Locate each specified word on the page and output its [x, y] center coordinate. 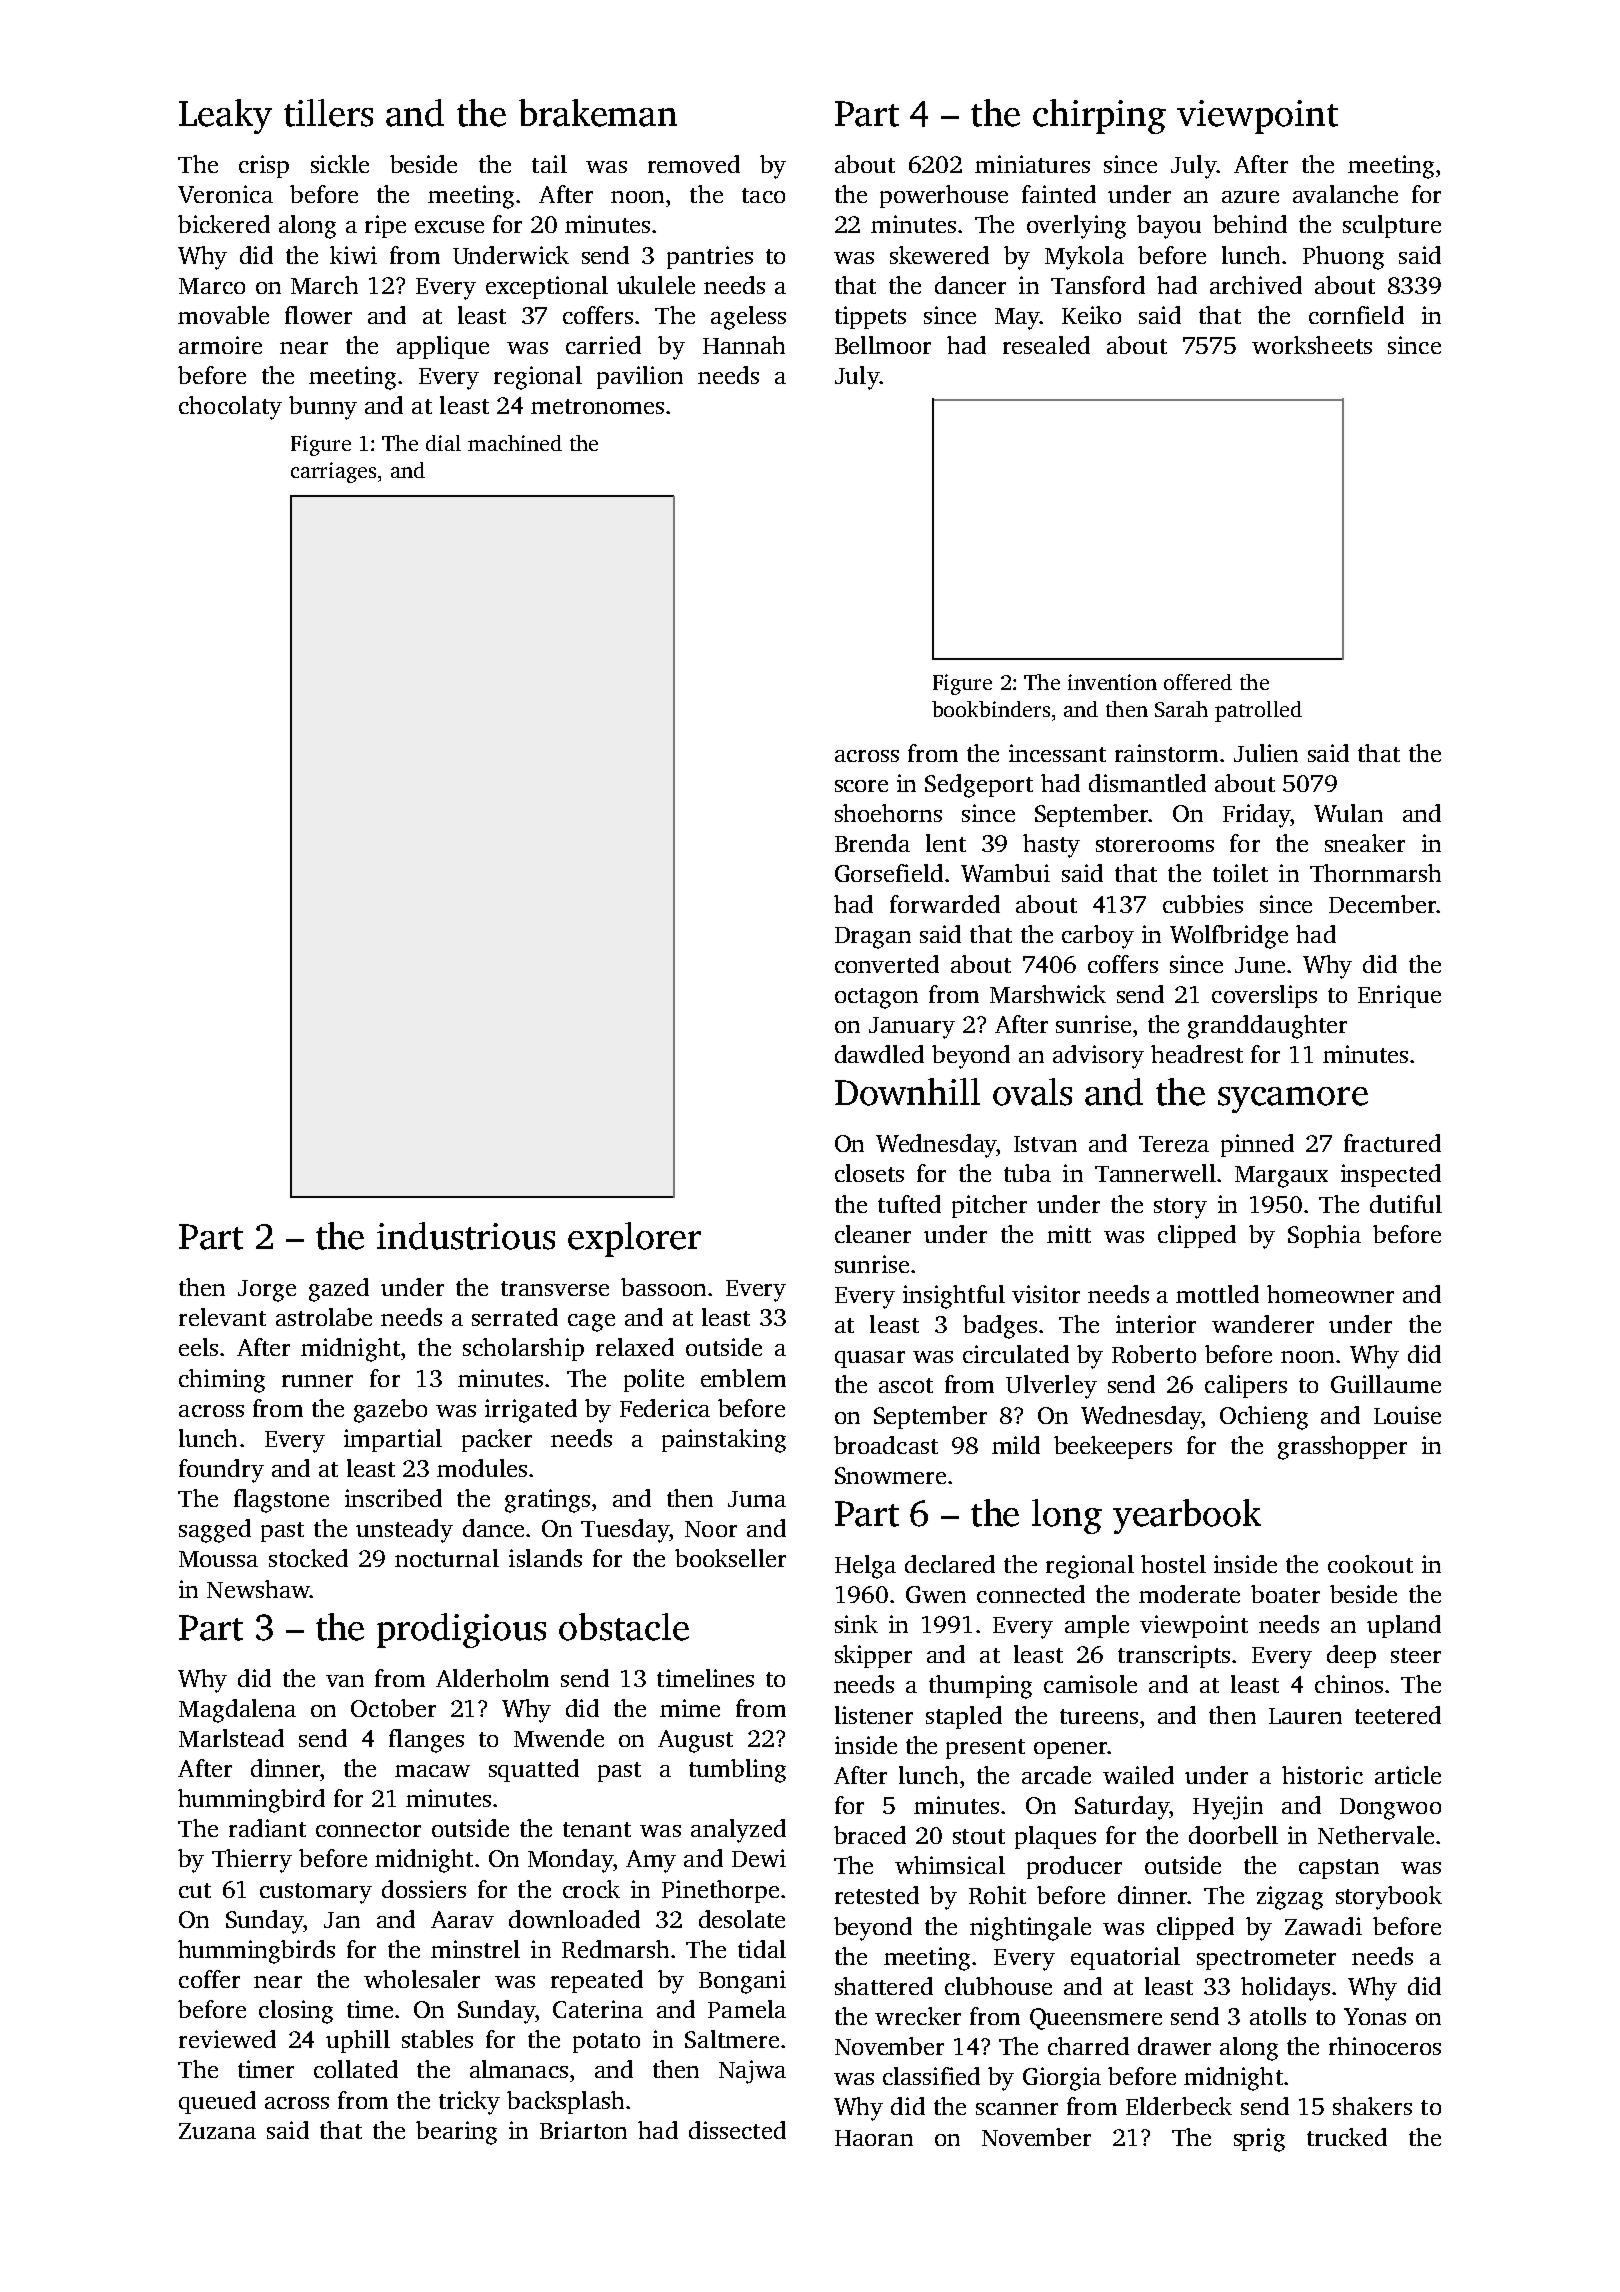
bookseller [730, 1558]
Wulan [1348, 813]
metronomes [597, 406]
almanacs [519, 2069]
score [861, 786]
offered [1198, 682]
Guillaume [1386, 1384]
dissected [737, 2130]
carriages [333, 472]
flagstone [281, 1501]
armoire [220, 345]
